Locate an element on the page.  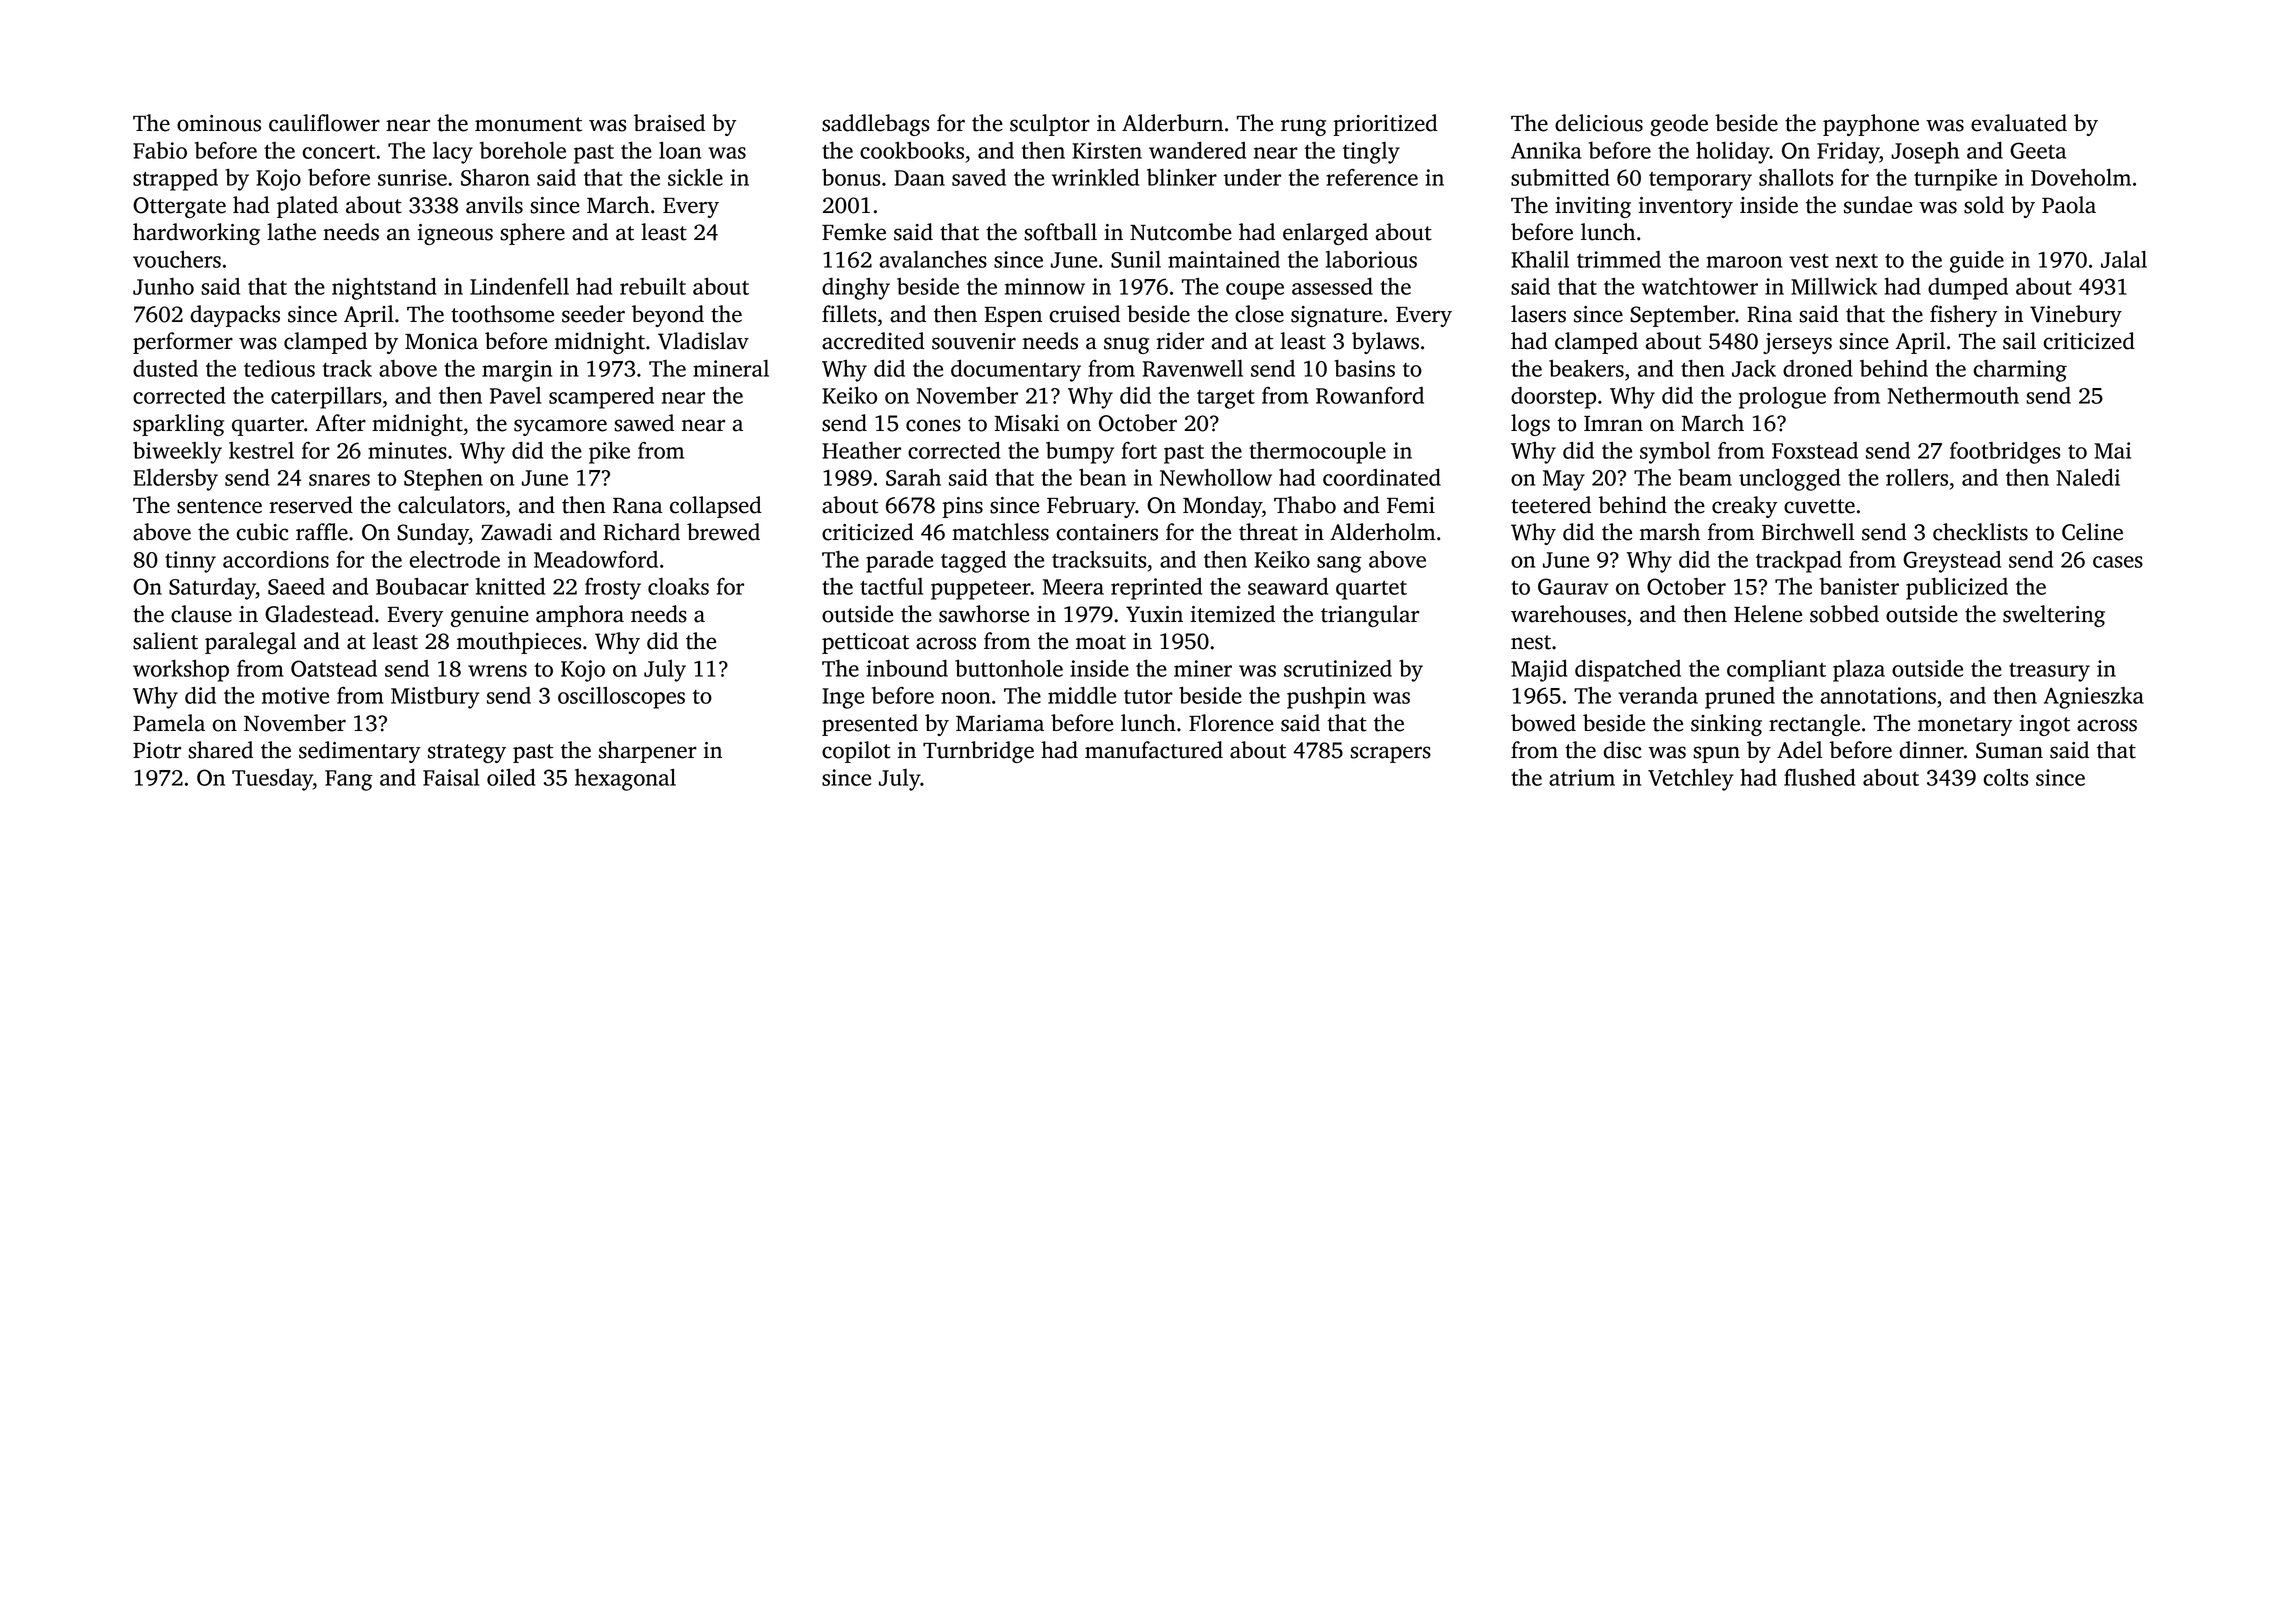
snug is located at coordinates (1126, 345).
